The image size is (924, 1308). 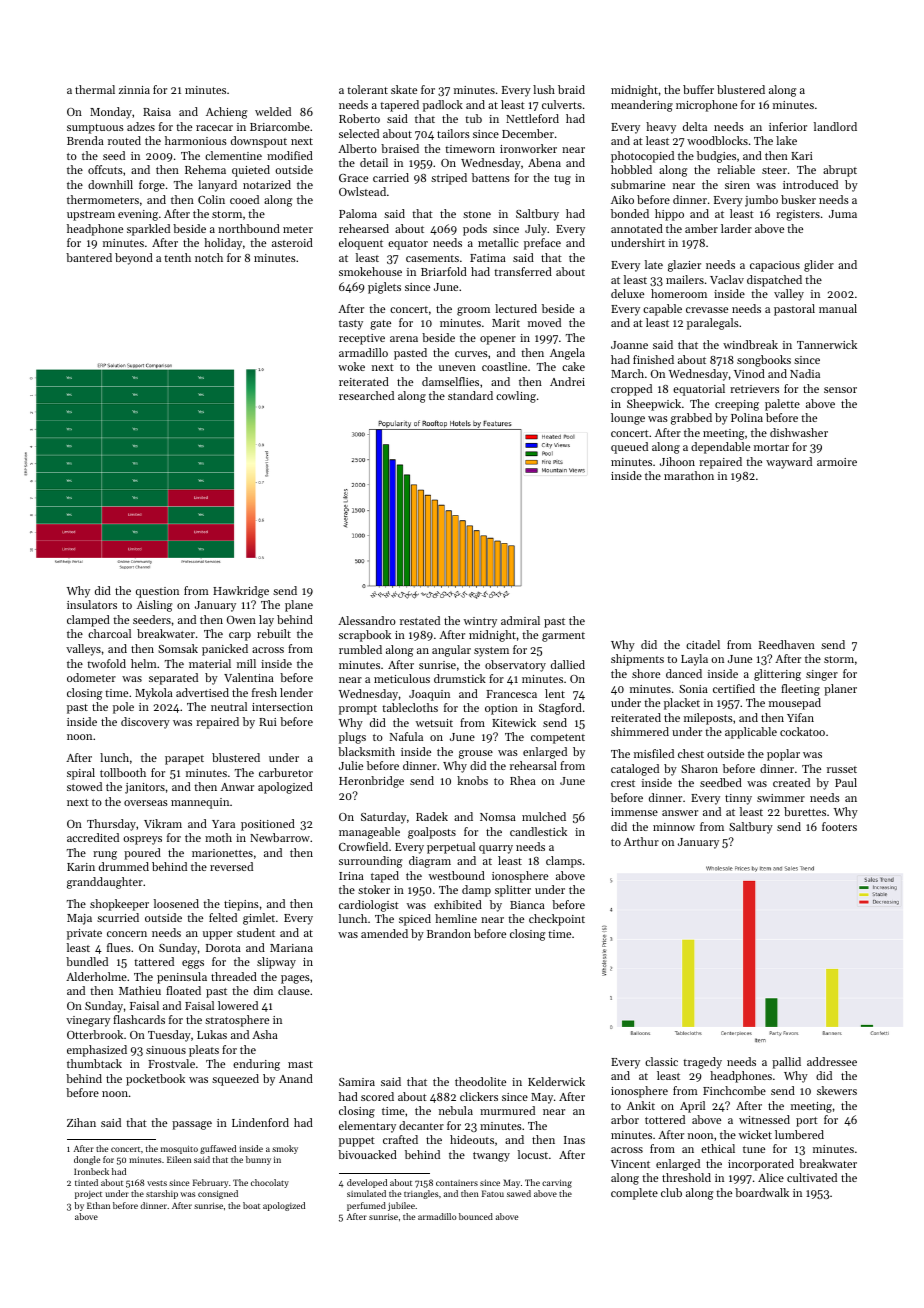 What do you see at coordinates (737, 405) in the screenshot?
I see `creeping` at bounding box center [737, 405].
